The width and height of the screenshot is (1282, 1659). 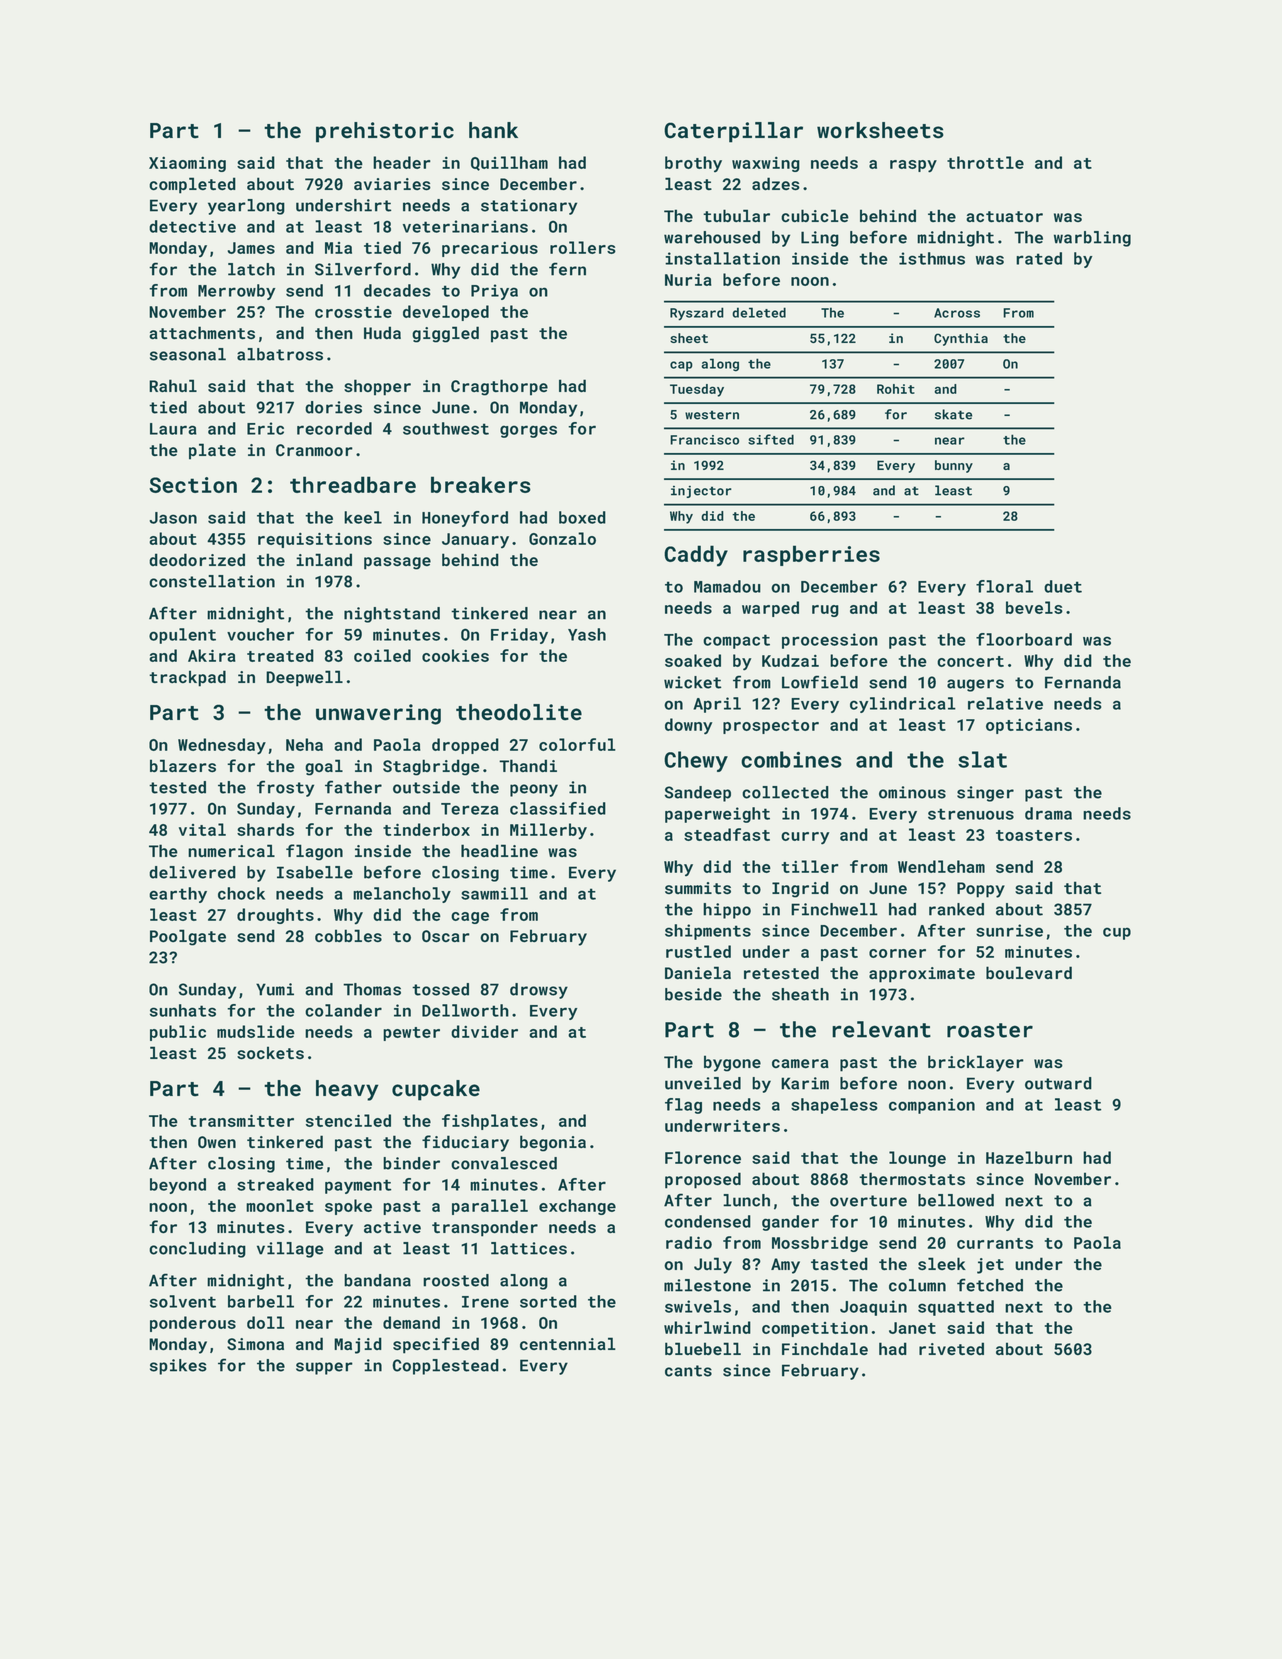 I want to click on stationary, so click(x=529, y=207).
